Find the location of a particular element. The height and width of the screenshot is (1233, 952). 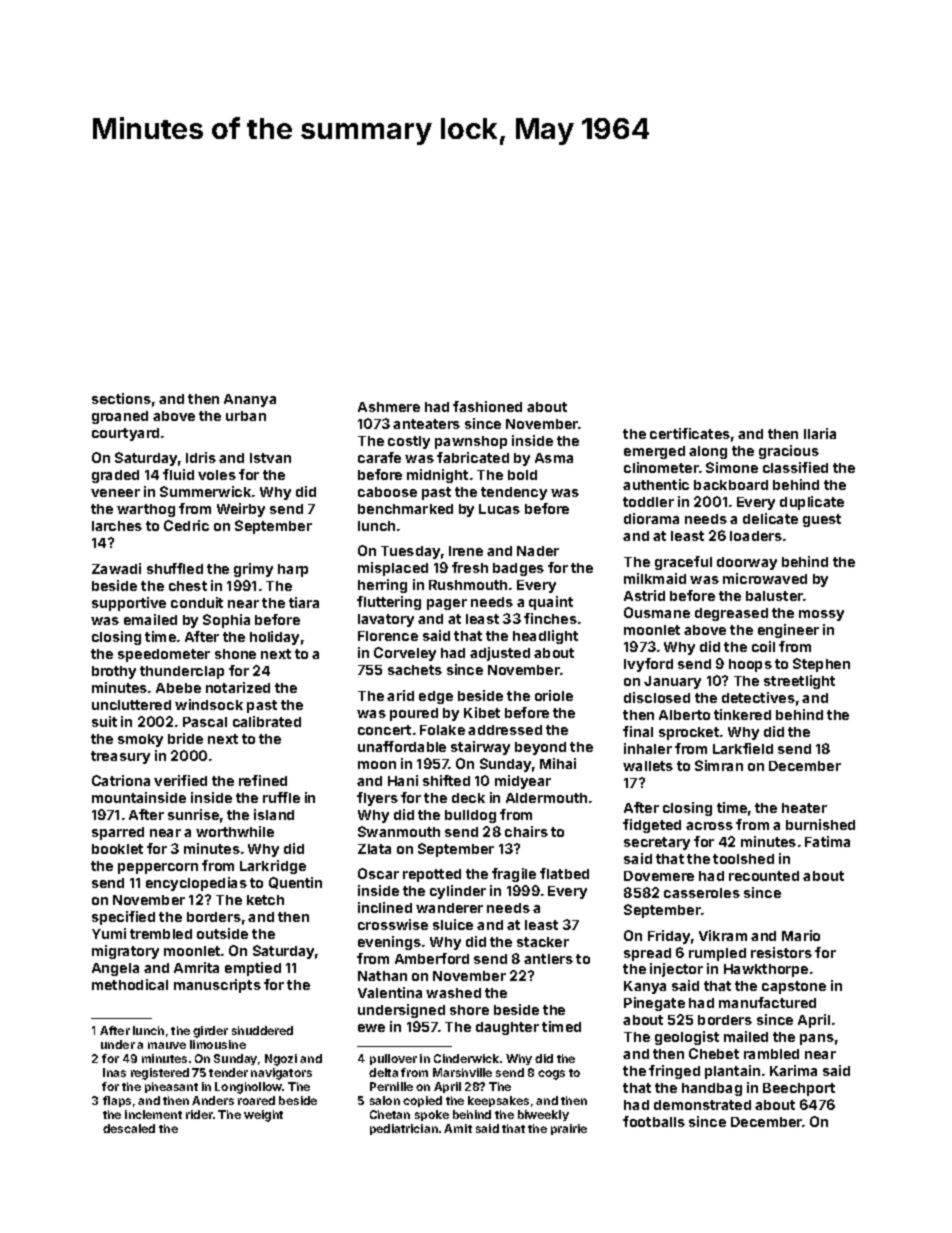

shore is located at coordinates (469, 1010).
